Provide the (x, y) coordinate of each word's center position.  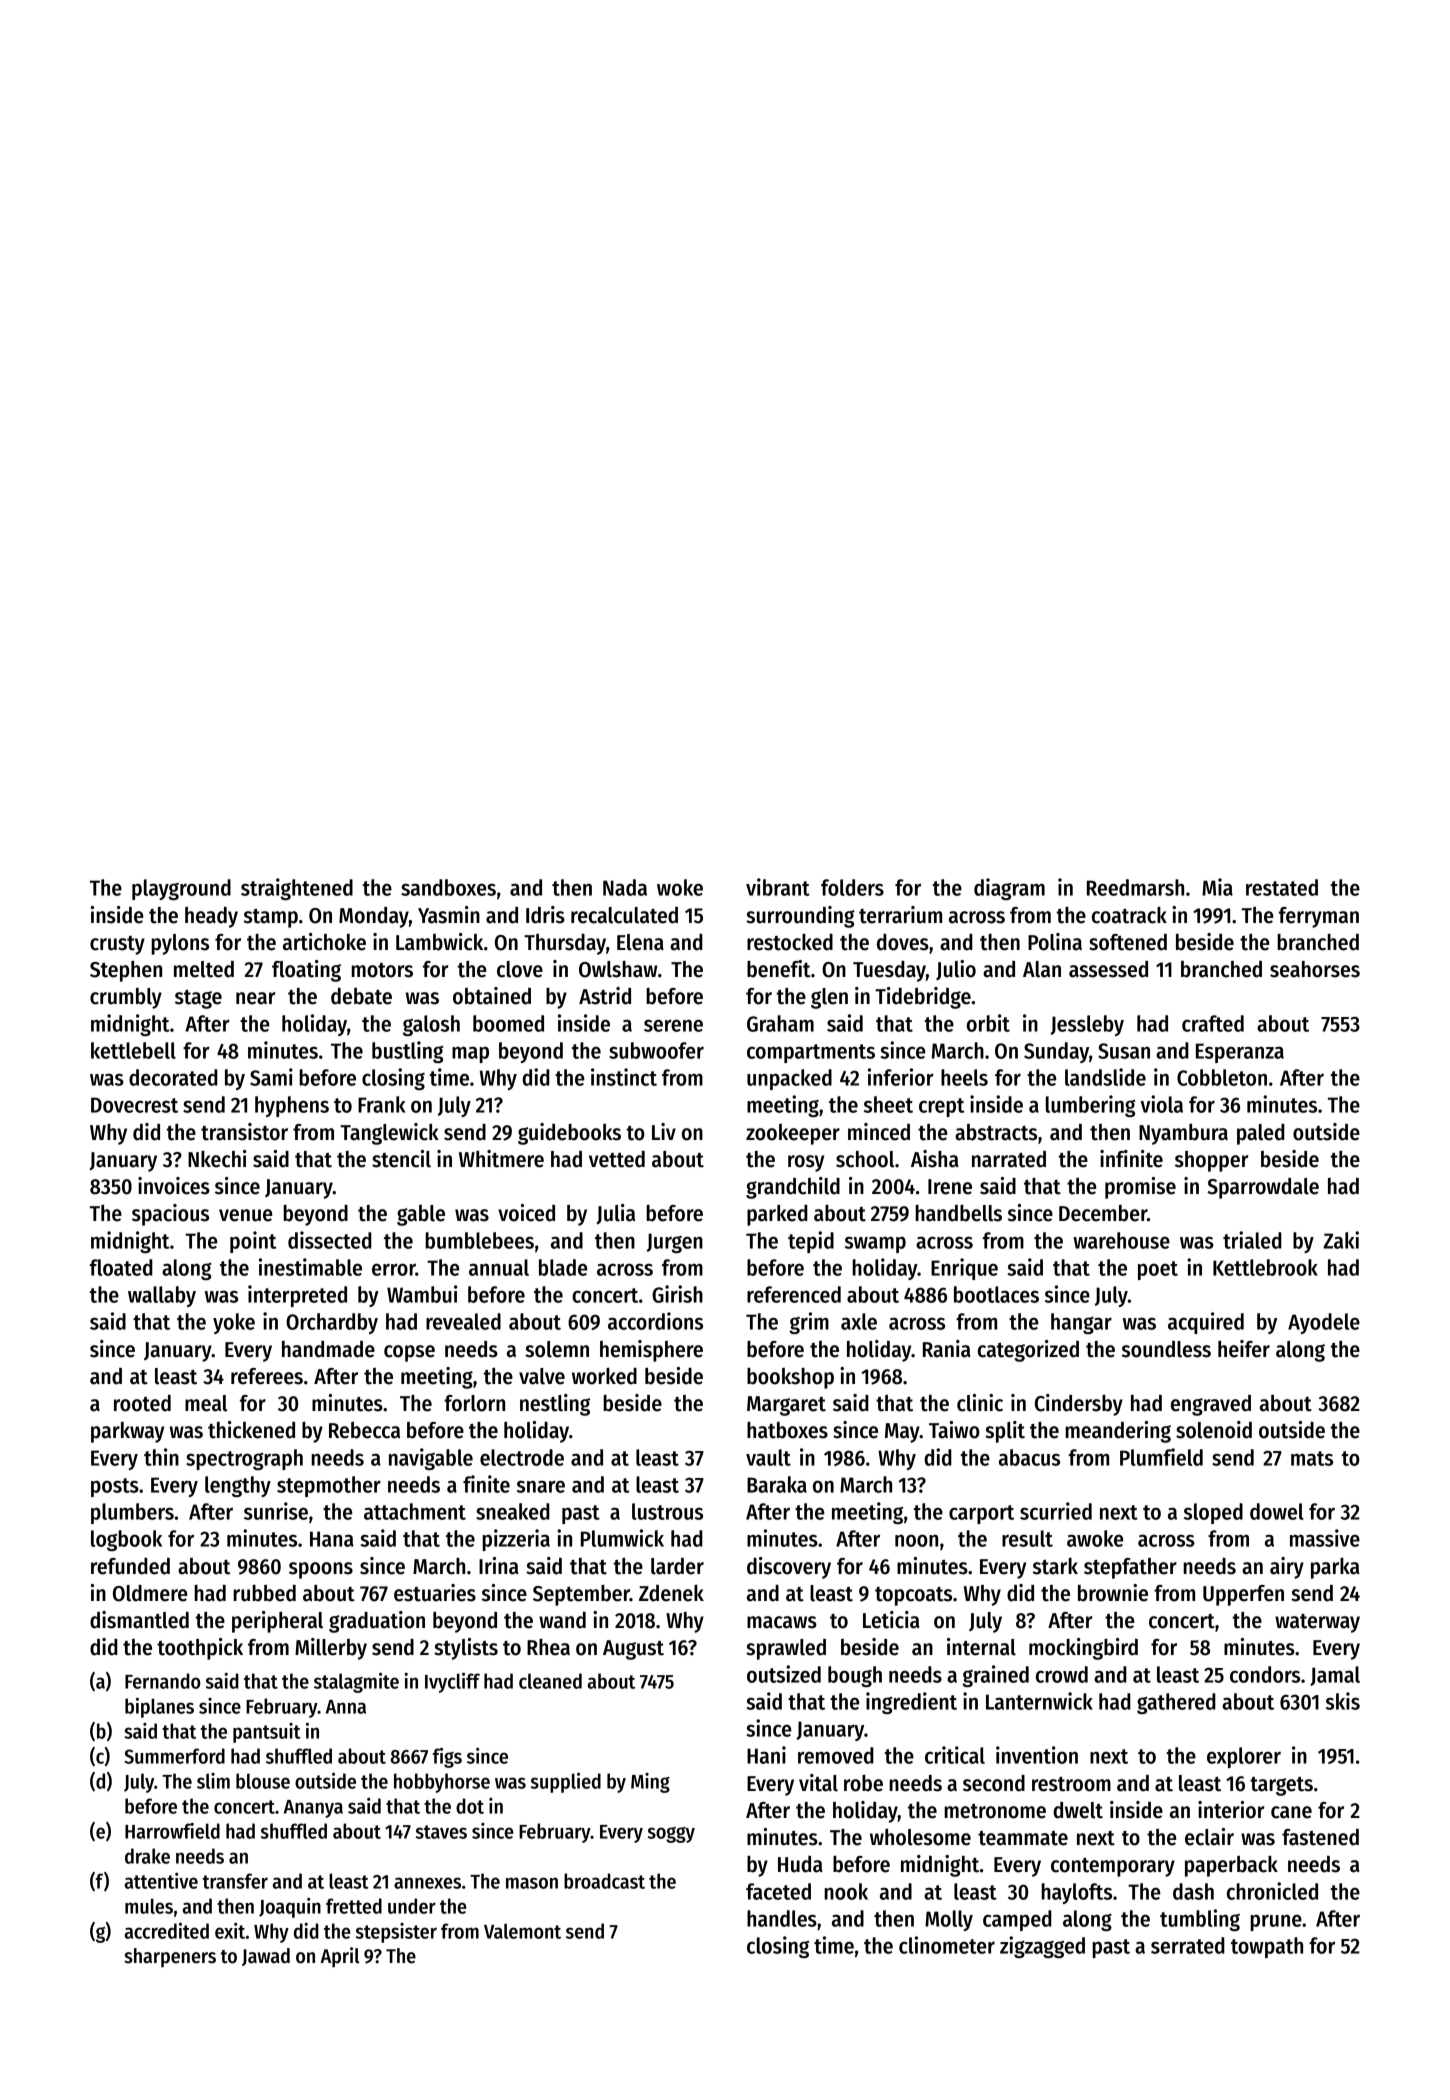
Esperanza (1240, 1053)
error (394, 1269)
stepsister (396, 1933)
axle (859, 1321)
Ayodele (1324, 1323)
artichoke (324, 942)
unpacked (789, 1079)
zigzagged (1042, 1947)
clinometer (947, 1945)
